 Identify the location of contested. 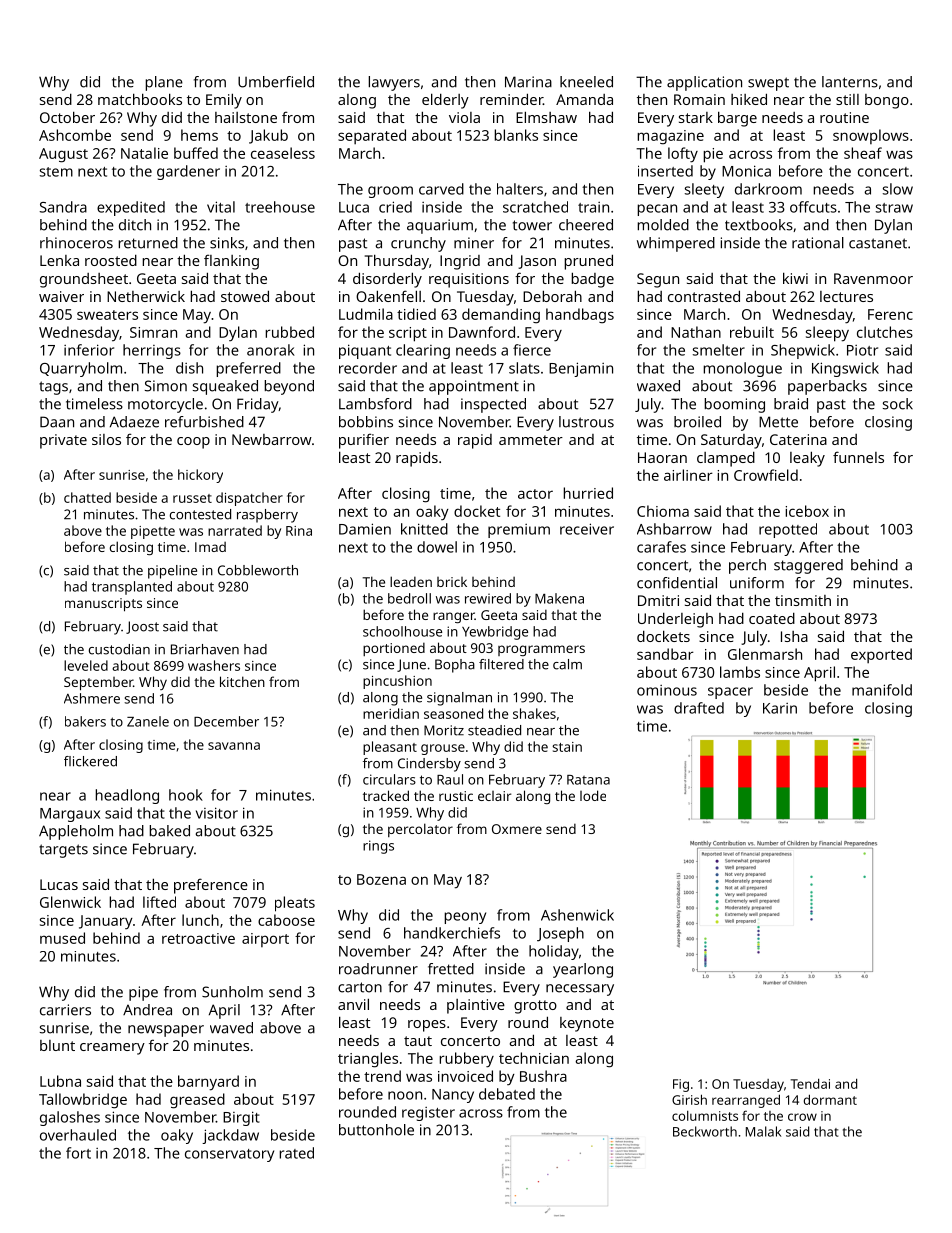
(200, 514).
